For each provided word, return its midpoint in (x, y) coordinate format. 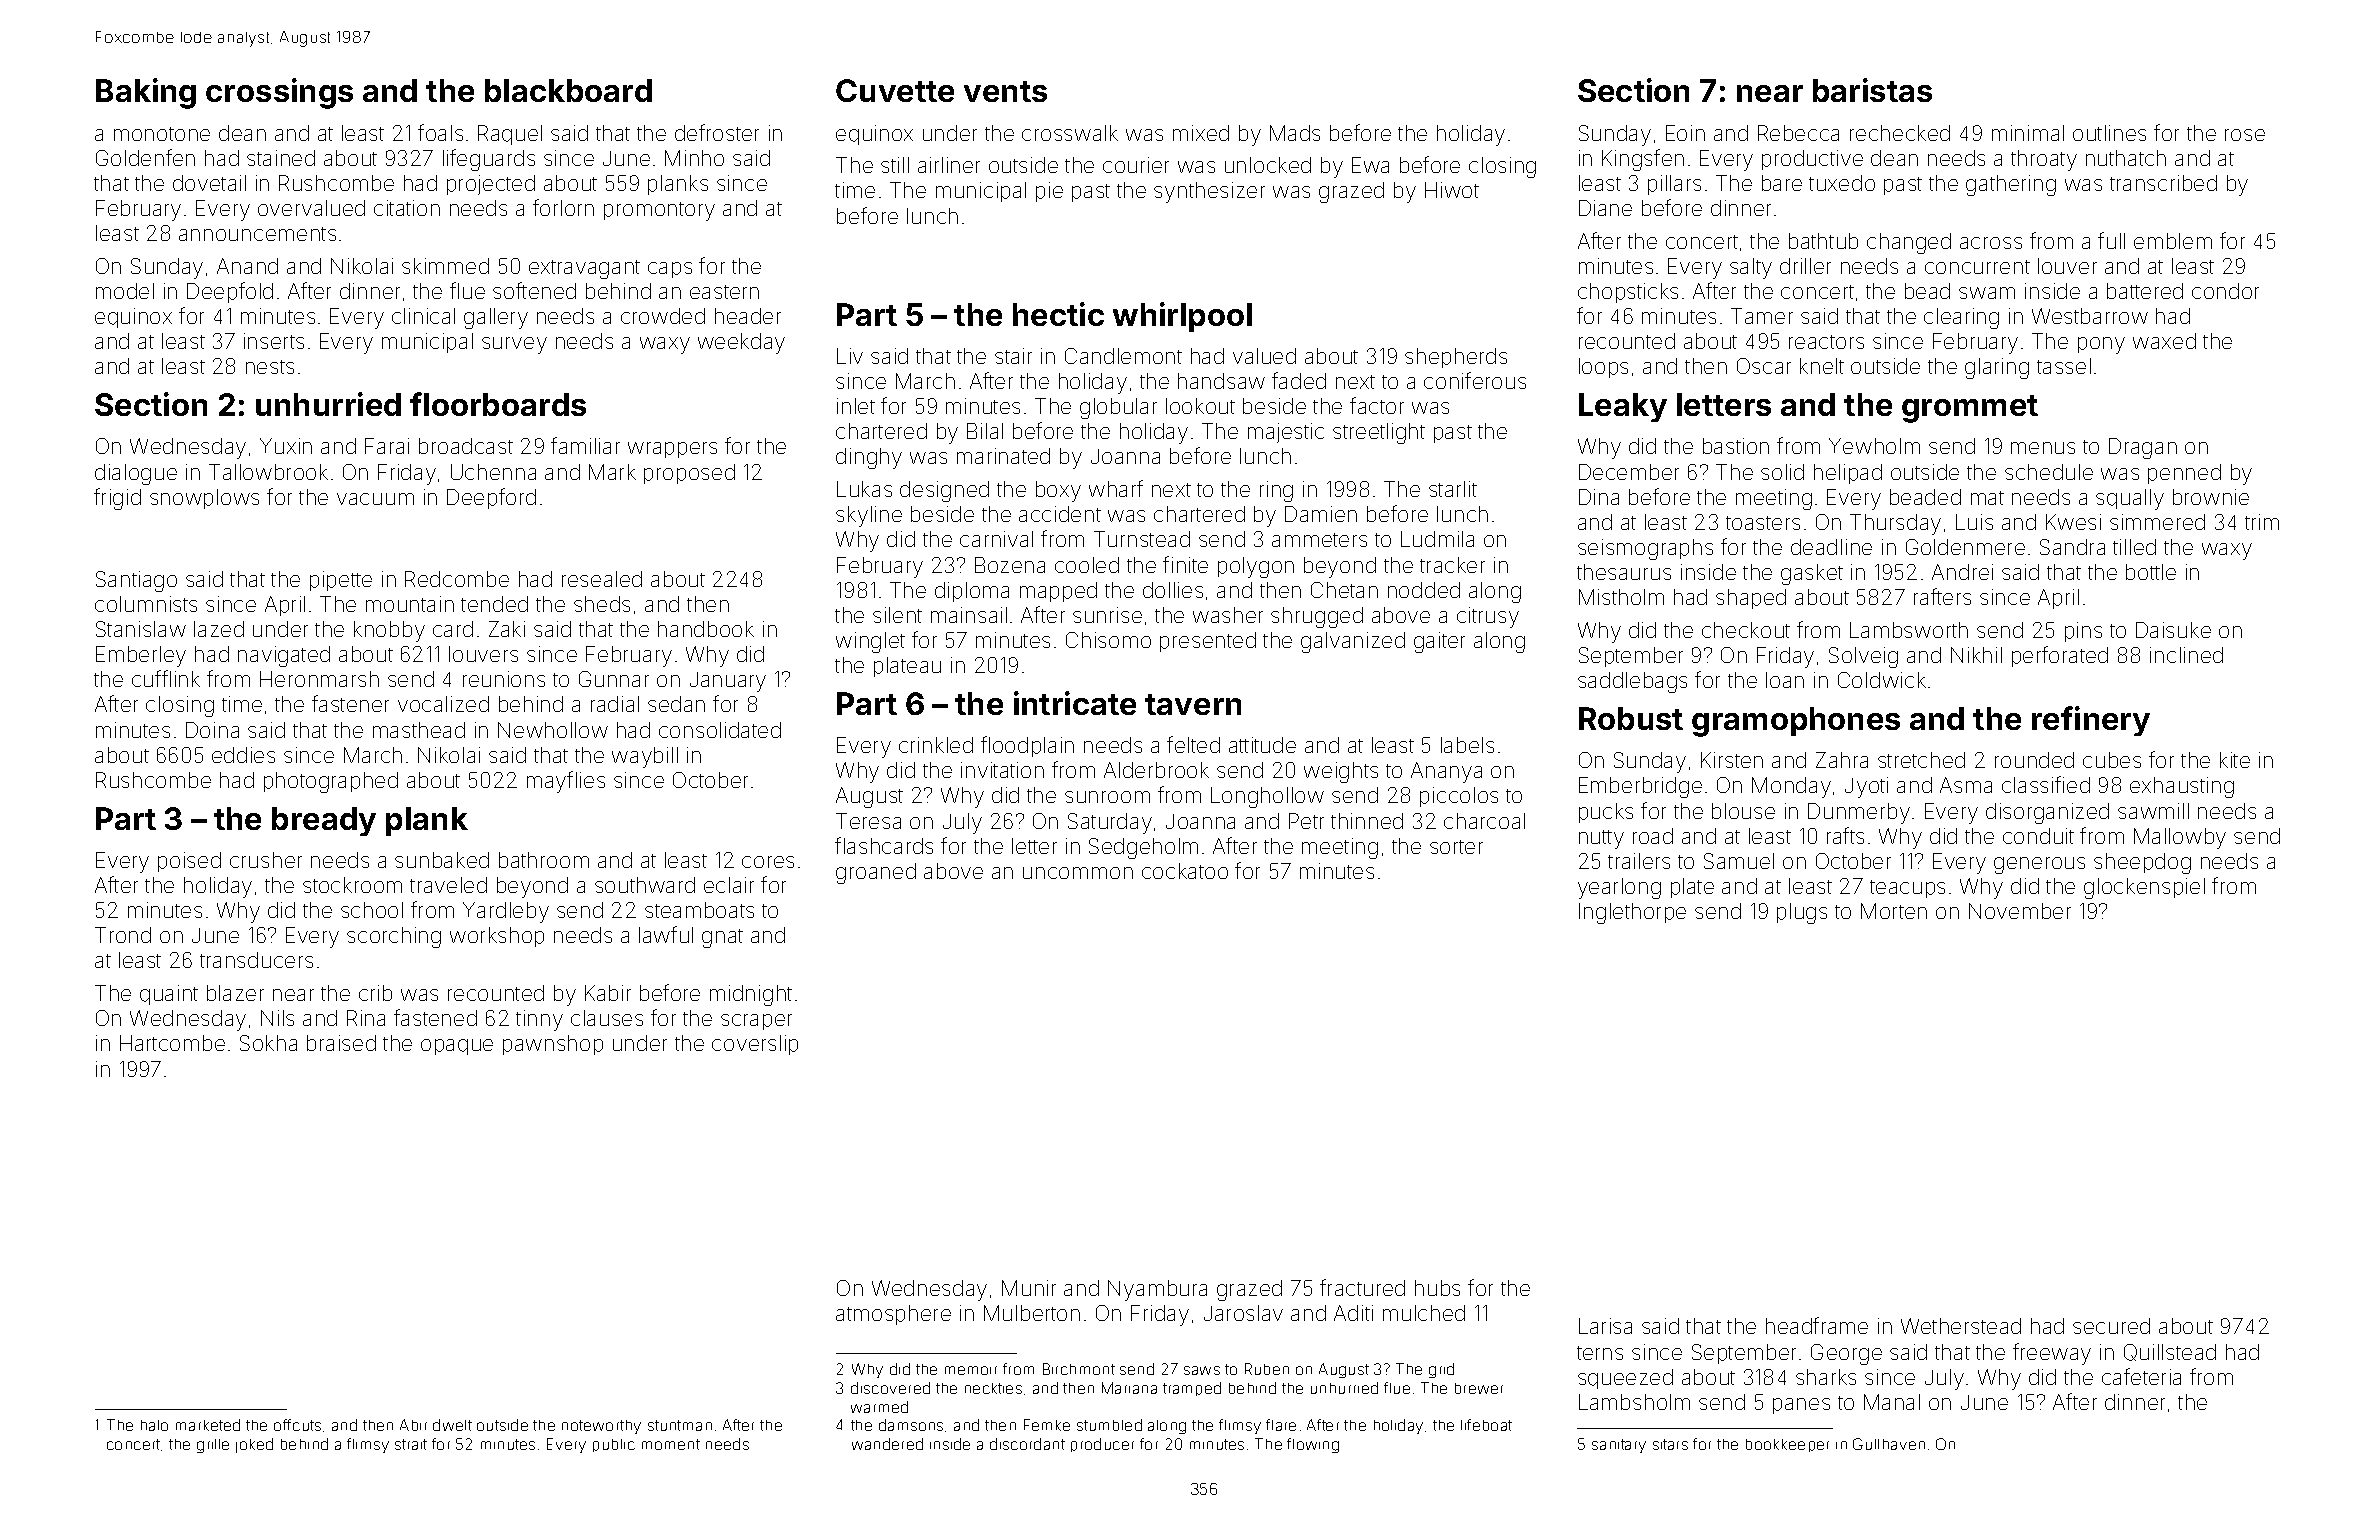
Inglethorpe (1632, 913)
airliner (949, 165)
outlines (2109, 133)
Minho (694, 158)
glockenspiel (2144, 888)
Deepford (491, 498)
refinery (2091, 721)
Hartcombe (172, 1043)
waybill (645, 757)
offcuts (297, 1425)
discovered (890, 1388)
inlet (856, 406)
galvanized (1353, 642)
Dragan (2143, 448)
